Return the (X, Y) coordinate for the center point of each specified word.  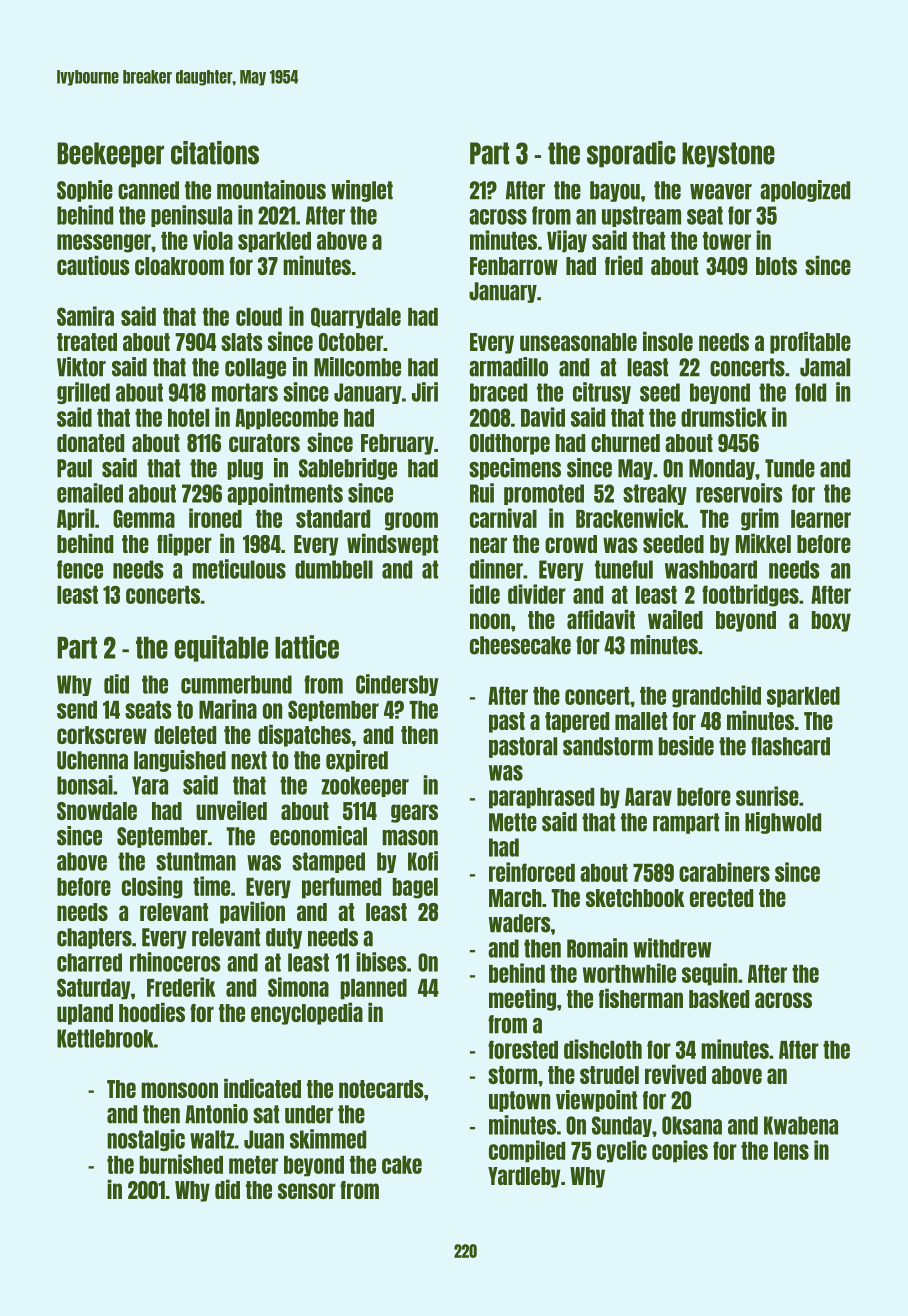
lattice (307, 647)
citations (215, 153)
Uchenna (92, 760)
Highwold (783, 823)
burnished (181, 1164)
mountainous (271, 190)
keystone (728, 155)
